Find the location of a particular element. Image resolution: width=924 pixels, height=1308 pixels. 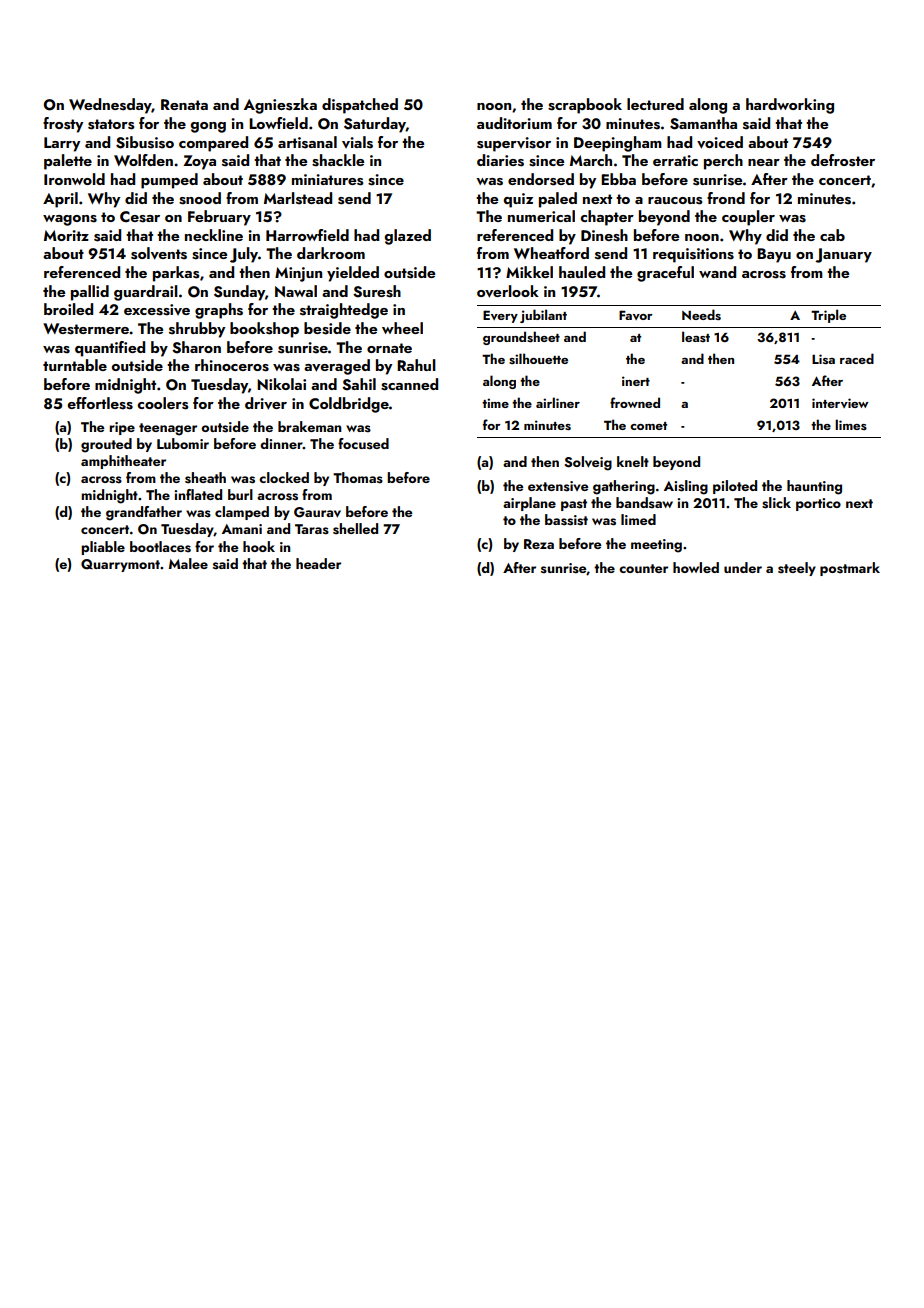

airliner is located at coordinates (558, 402).
